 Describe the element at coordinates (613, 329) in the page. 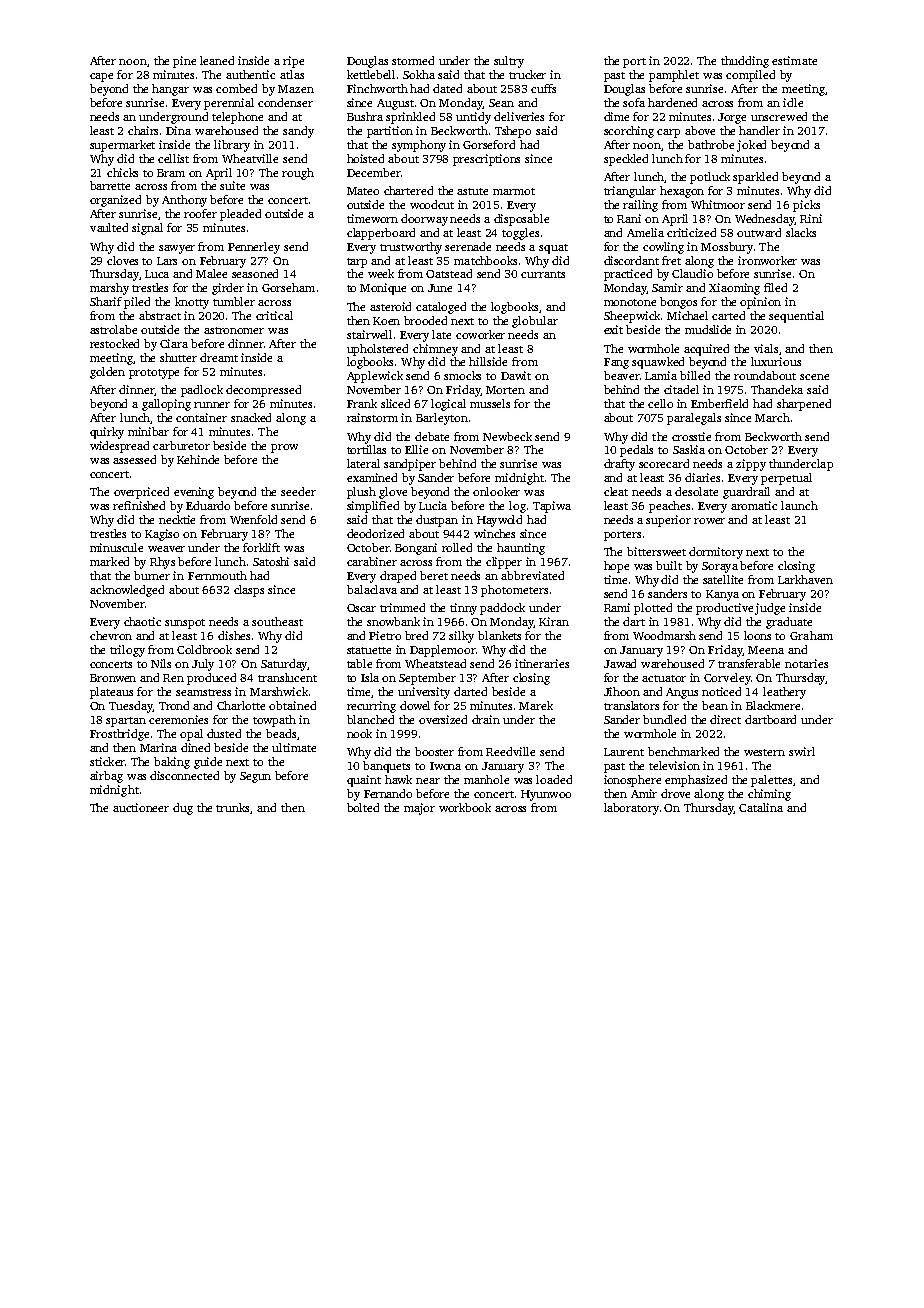

I see `exit` at that location.
